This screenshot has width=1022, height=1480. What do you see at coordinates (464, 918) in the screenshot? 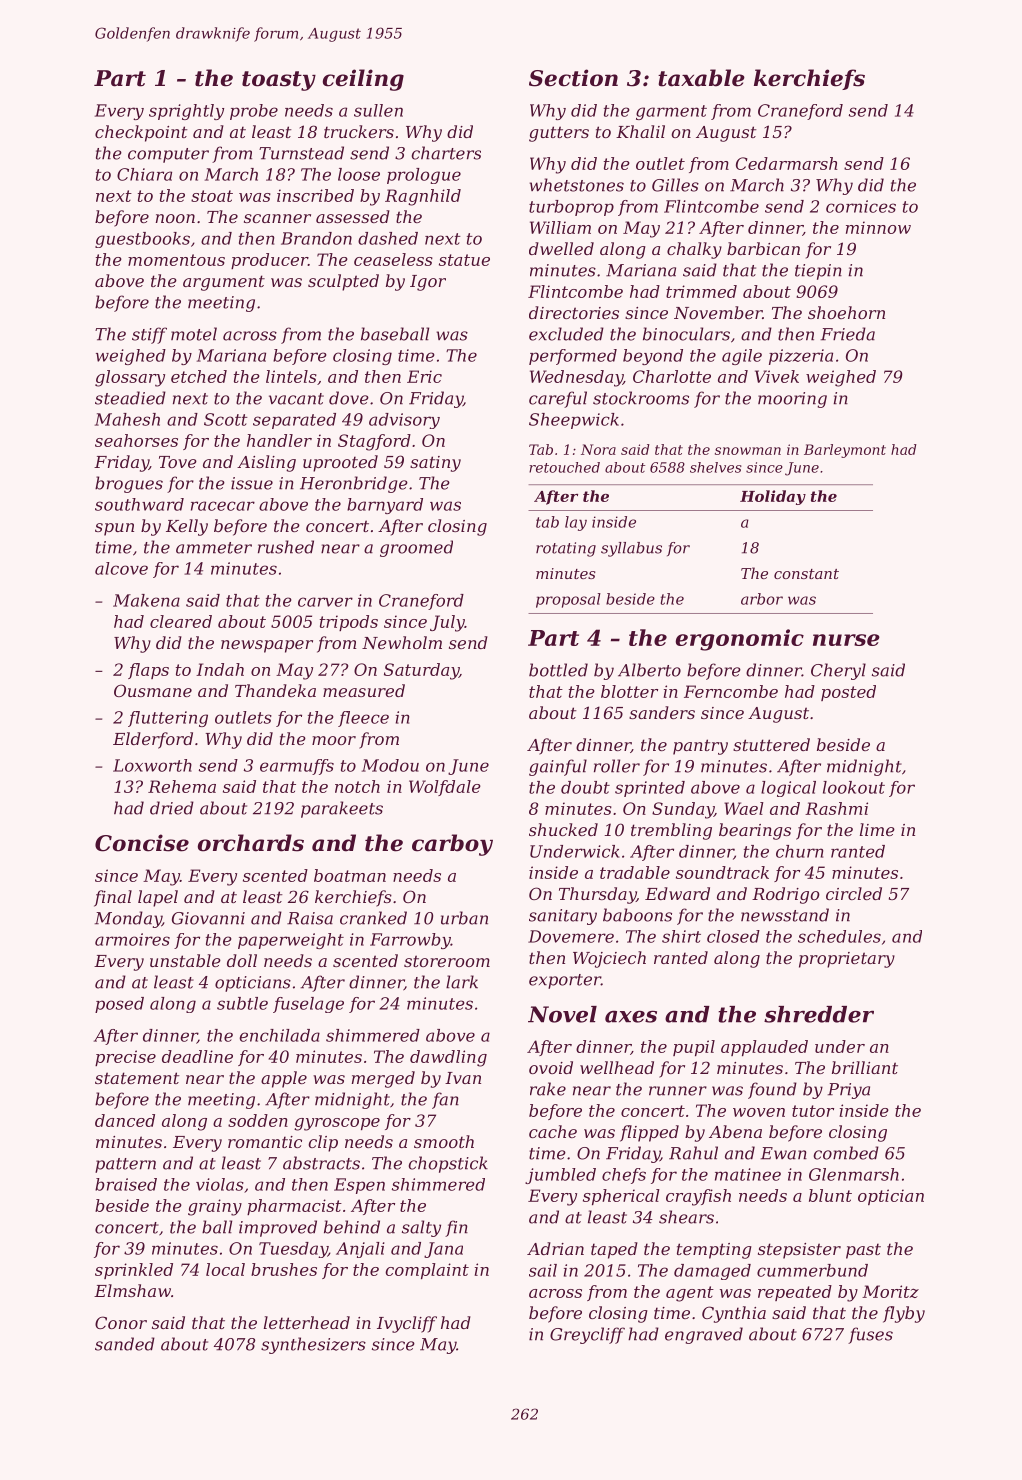
I see `urban` at bounding box center [464, 918].
